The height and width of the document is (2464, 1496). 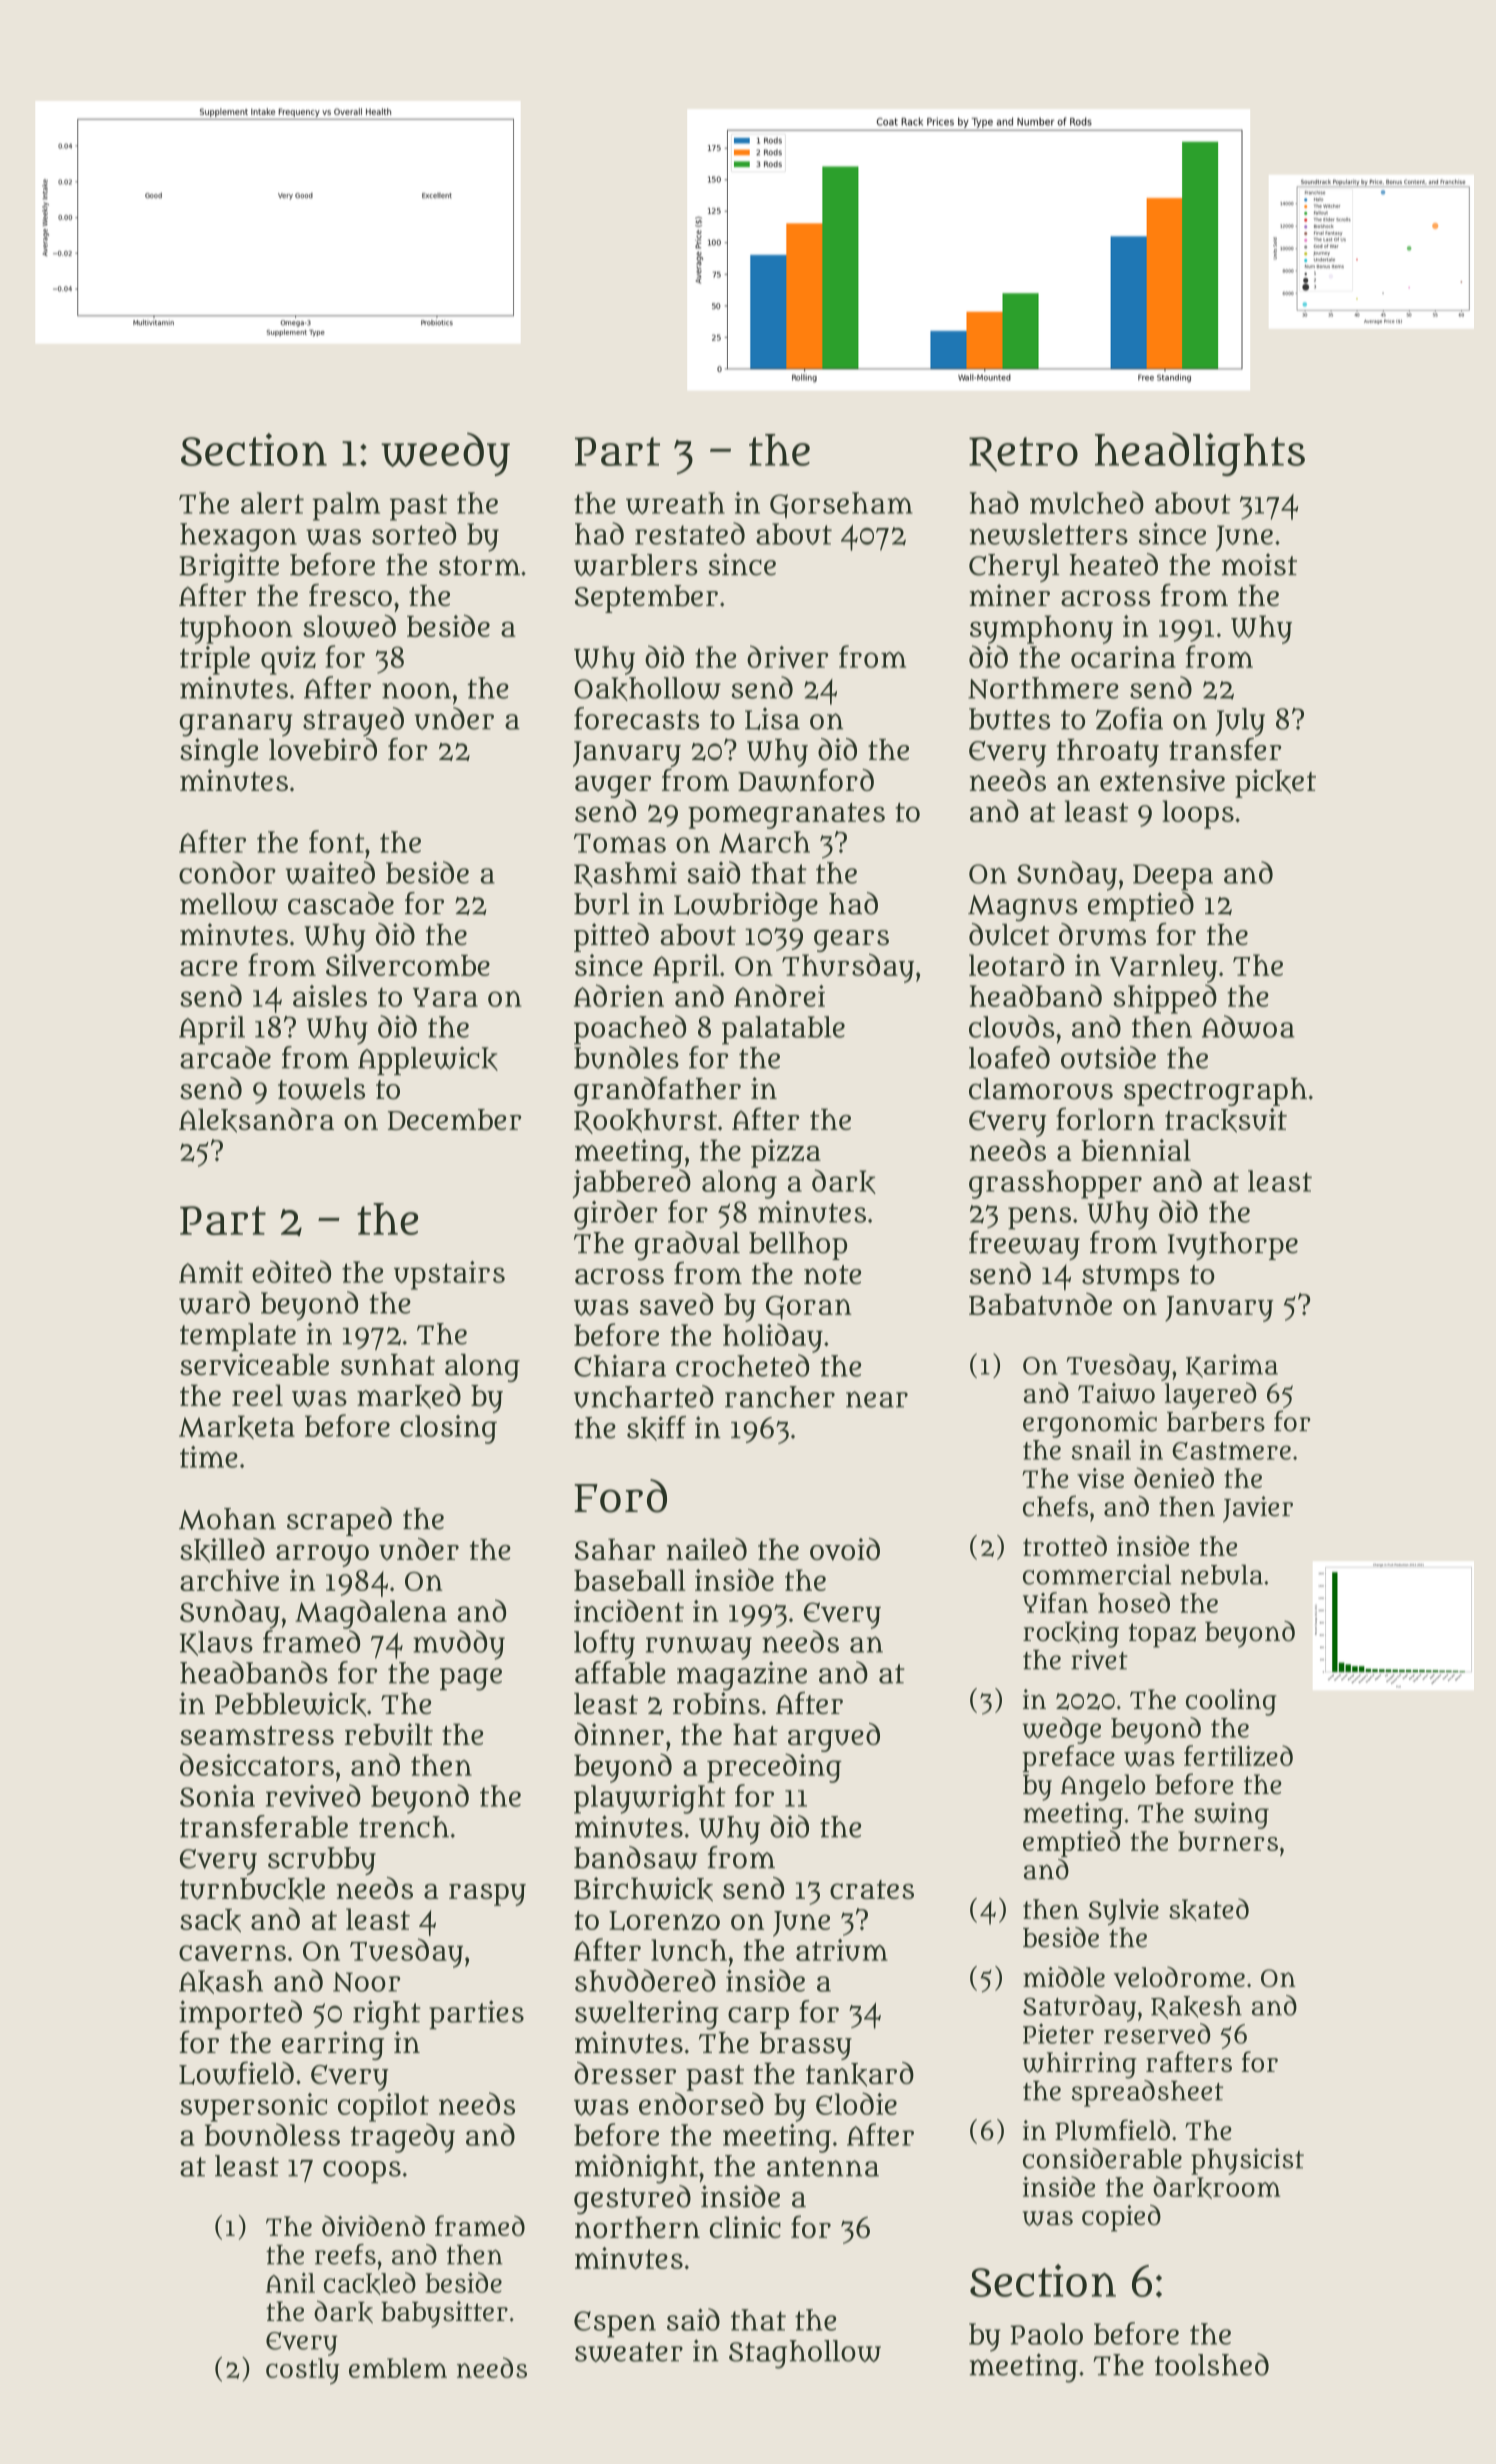 What do you see at coordinates (416, 690) in the document?
I see `noon` at bounding box center [416, 690].
